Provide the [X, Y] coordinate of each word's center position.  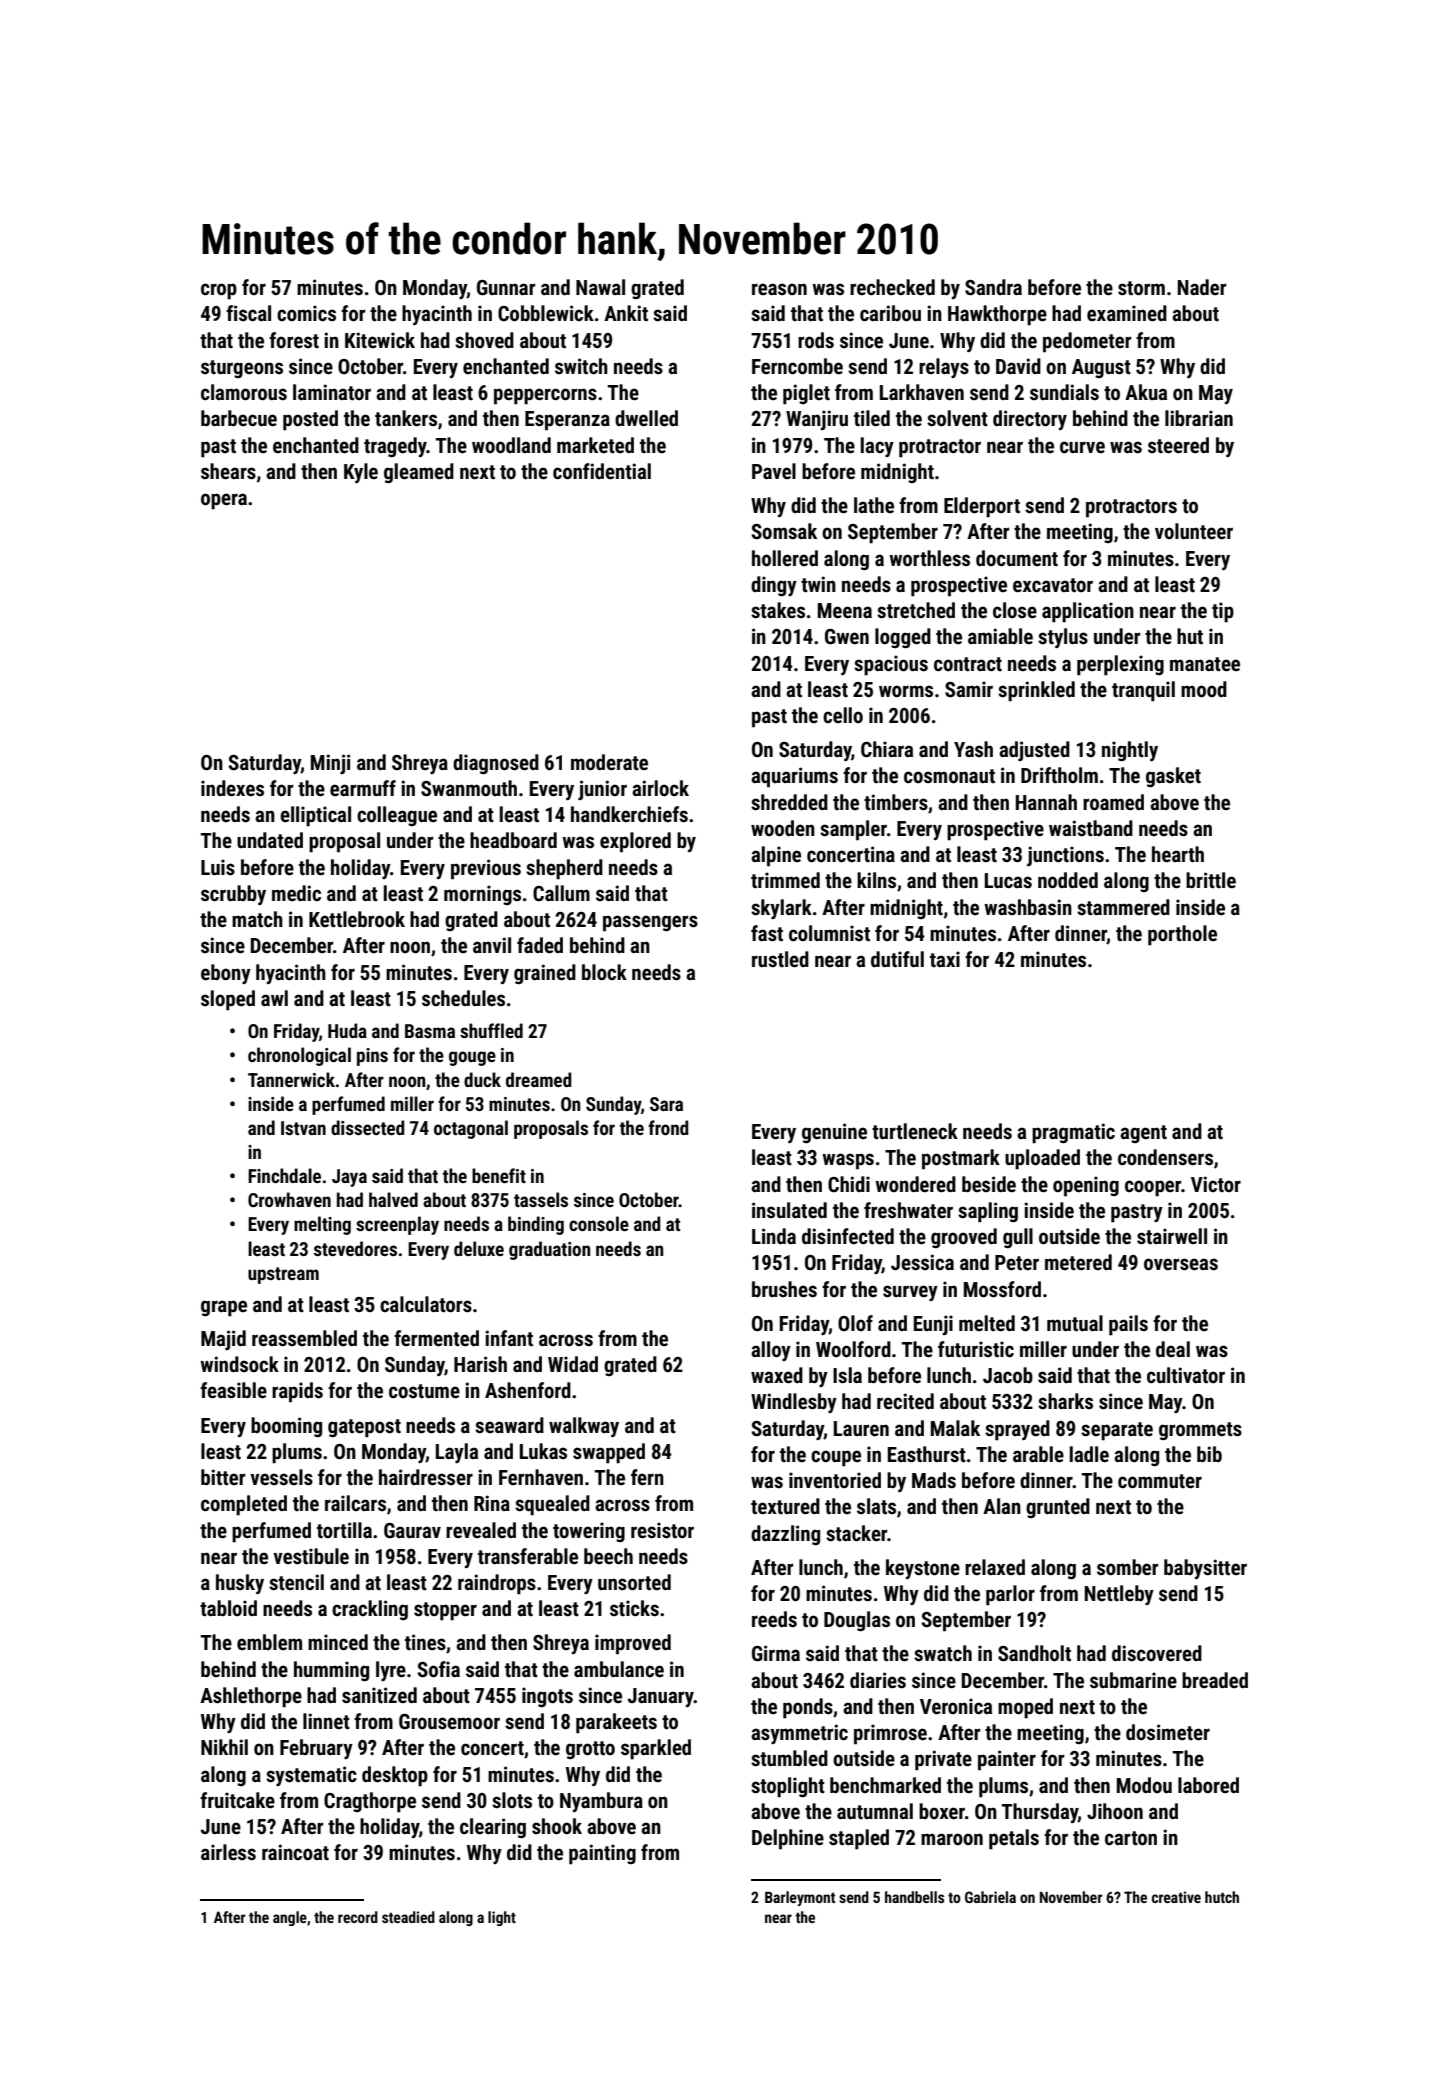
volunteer [1194, 531]
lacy [877, 447]
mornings [482, 895]
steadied [408, 1917]
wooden [783, 828]
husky [240, 1584]
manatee [1205, 664]
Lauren [861, 1428]
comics [306, 313]
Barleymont [800, 1898]
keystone [923, 1569]
